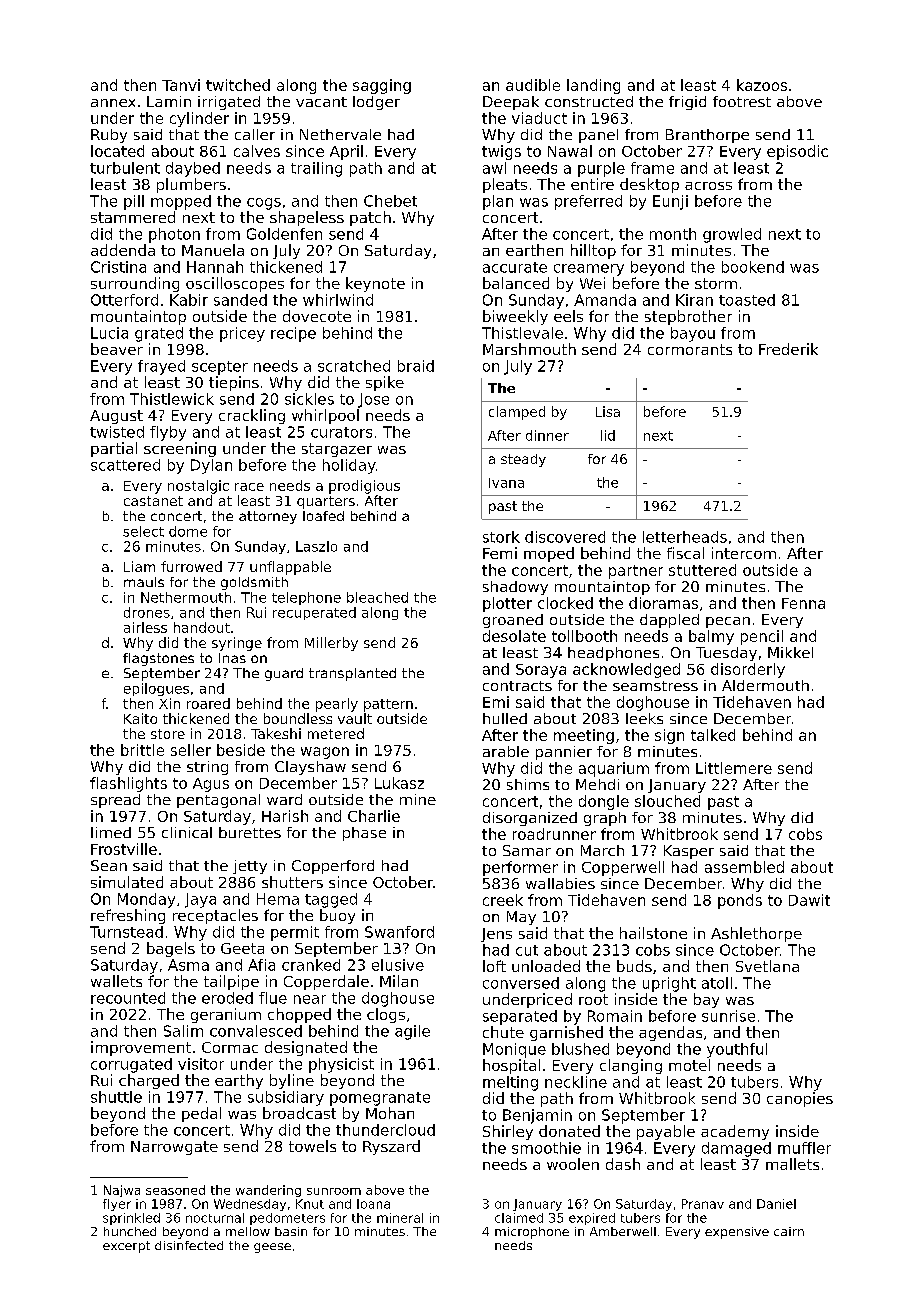  What do you see at coordinates (532, 1233) in the screenshot?
I see `microphone` at bounding box center [532, 1233].
